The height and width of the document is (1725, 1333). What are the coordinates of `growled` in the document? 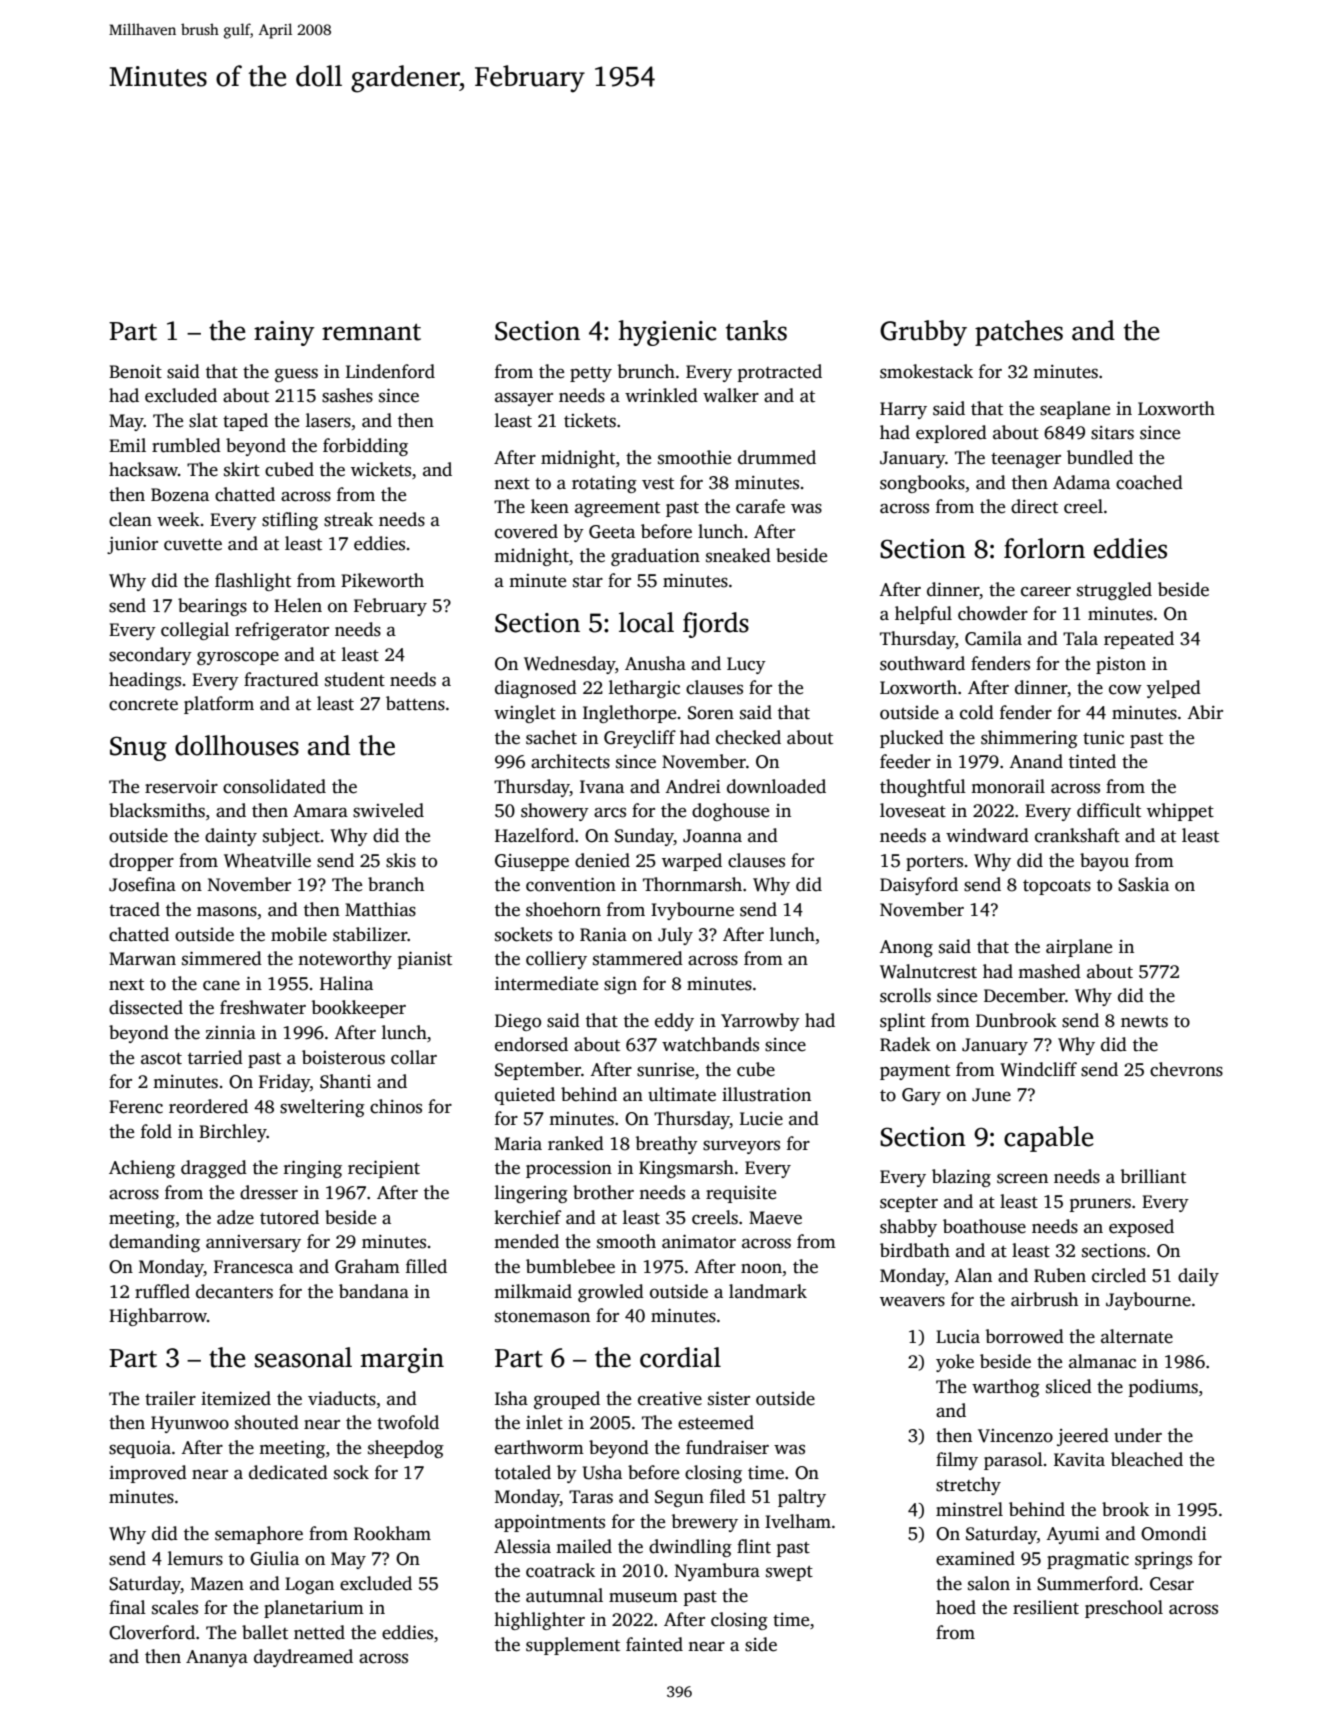 It's located at (611, 1293).
